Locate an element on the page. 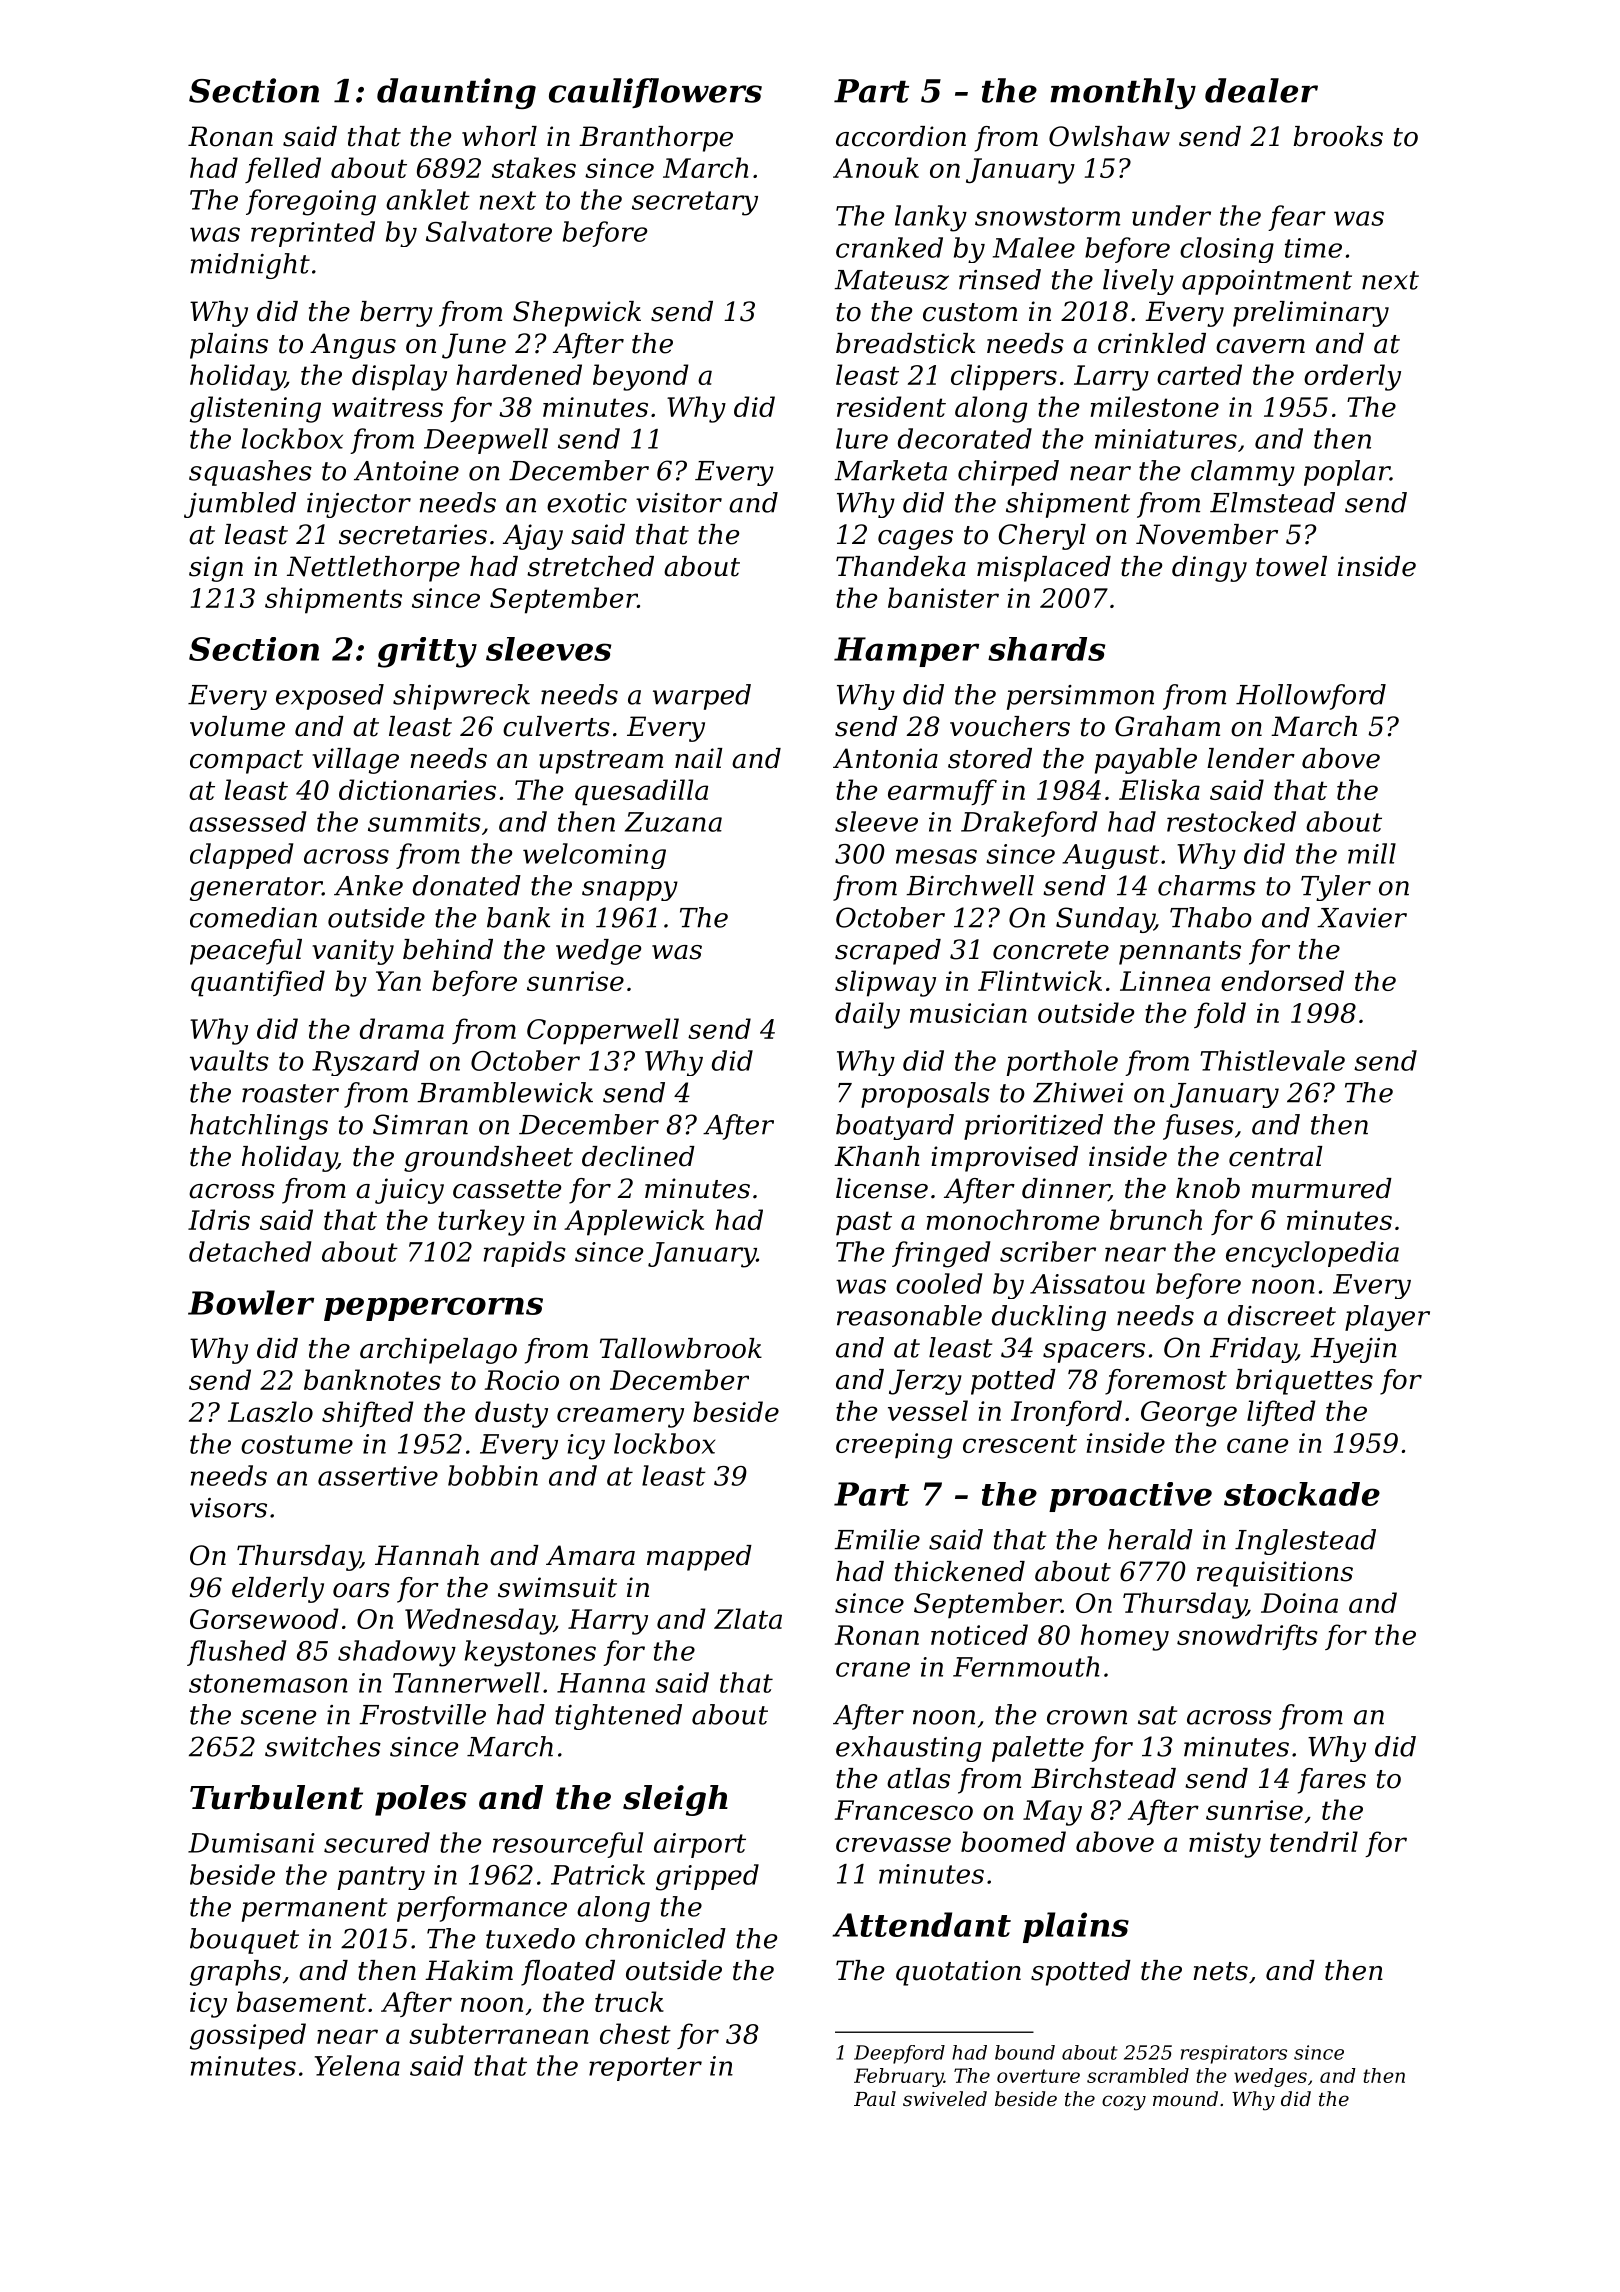 The image size is (1620, 2292). mound is located at coordinates (1185, 2099).
